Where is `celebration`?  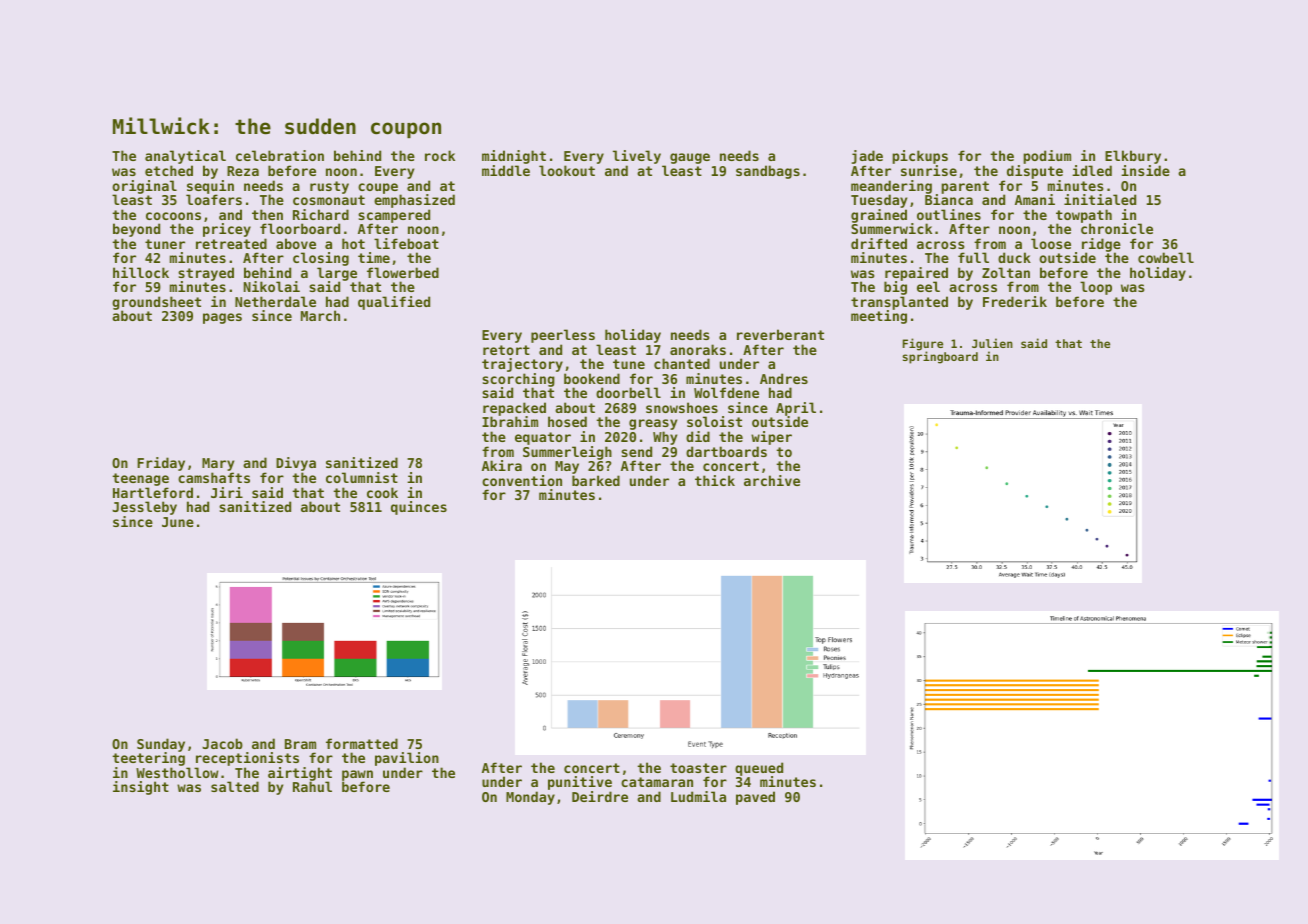
celebration is located at coordinates (280, 155).
